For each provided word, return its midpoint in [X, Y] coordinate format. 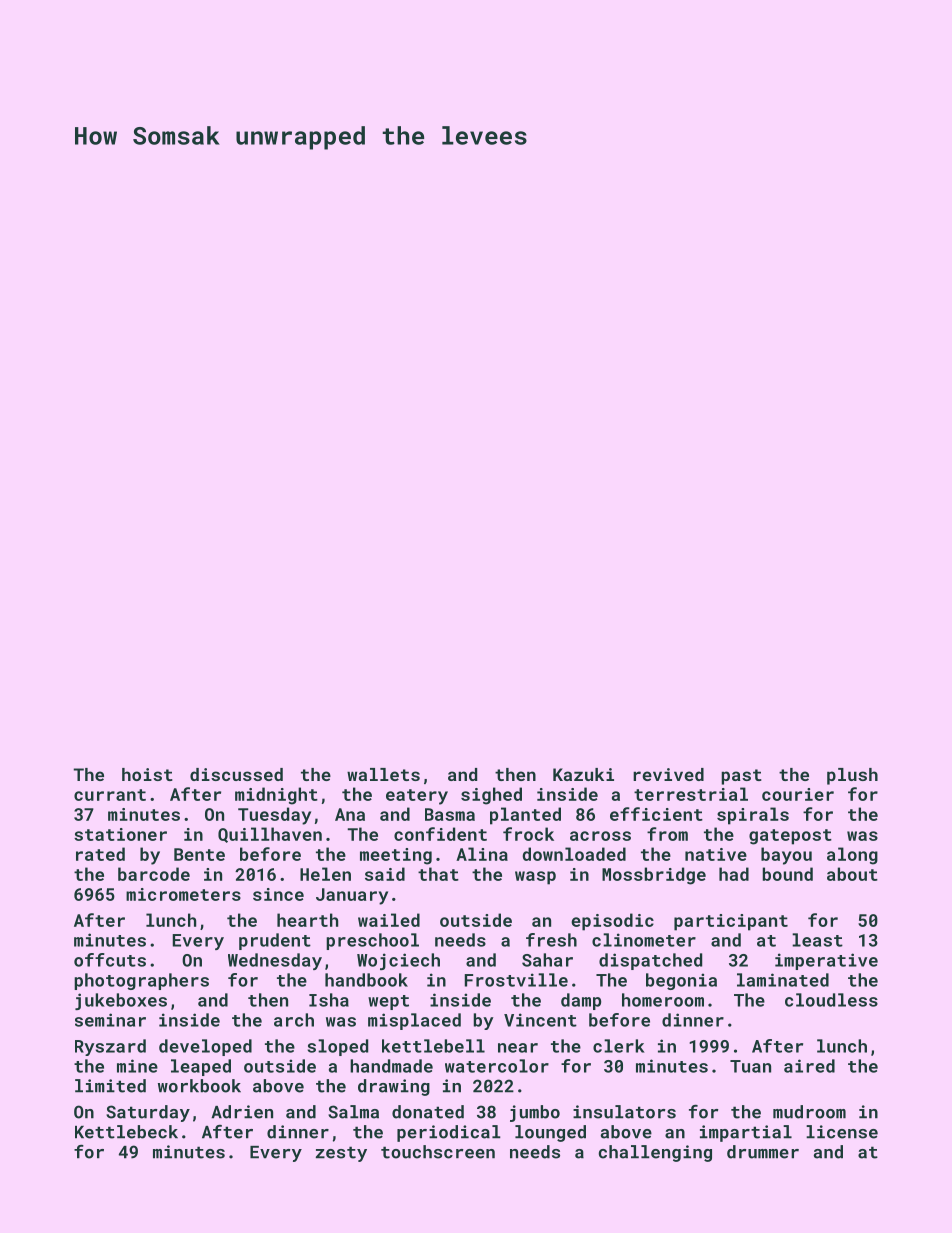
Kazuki [583, 774]
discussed [236, 774]
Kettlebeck [126, 1132]
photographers [141, 981]
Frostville [516, 980]
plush [852, 776]
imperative [826, 961]
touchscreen [438, 1152]
